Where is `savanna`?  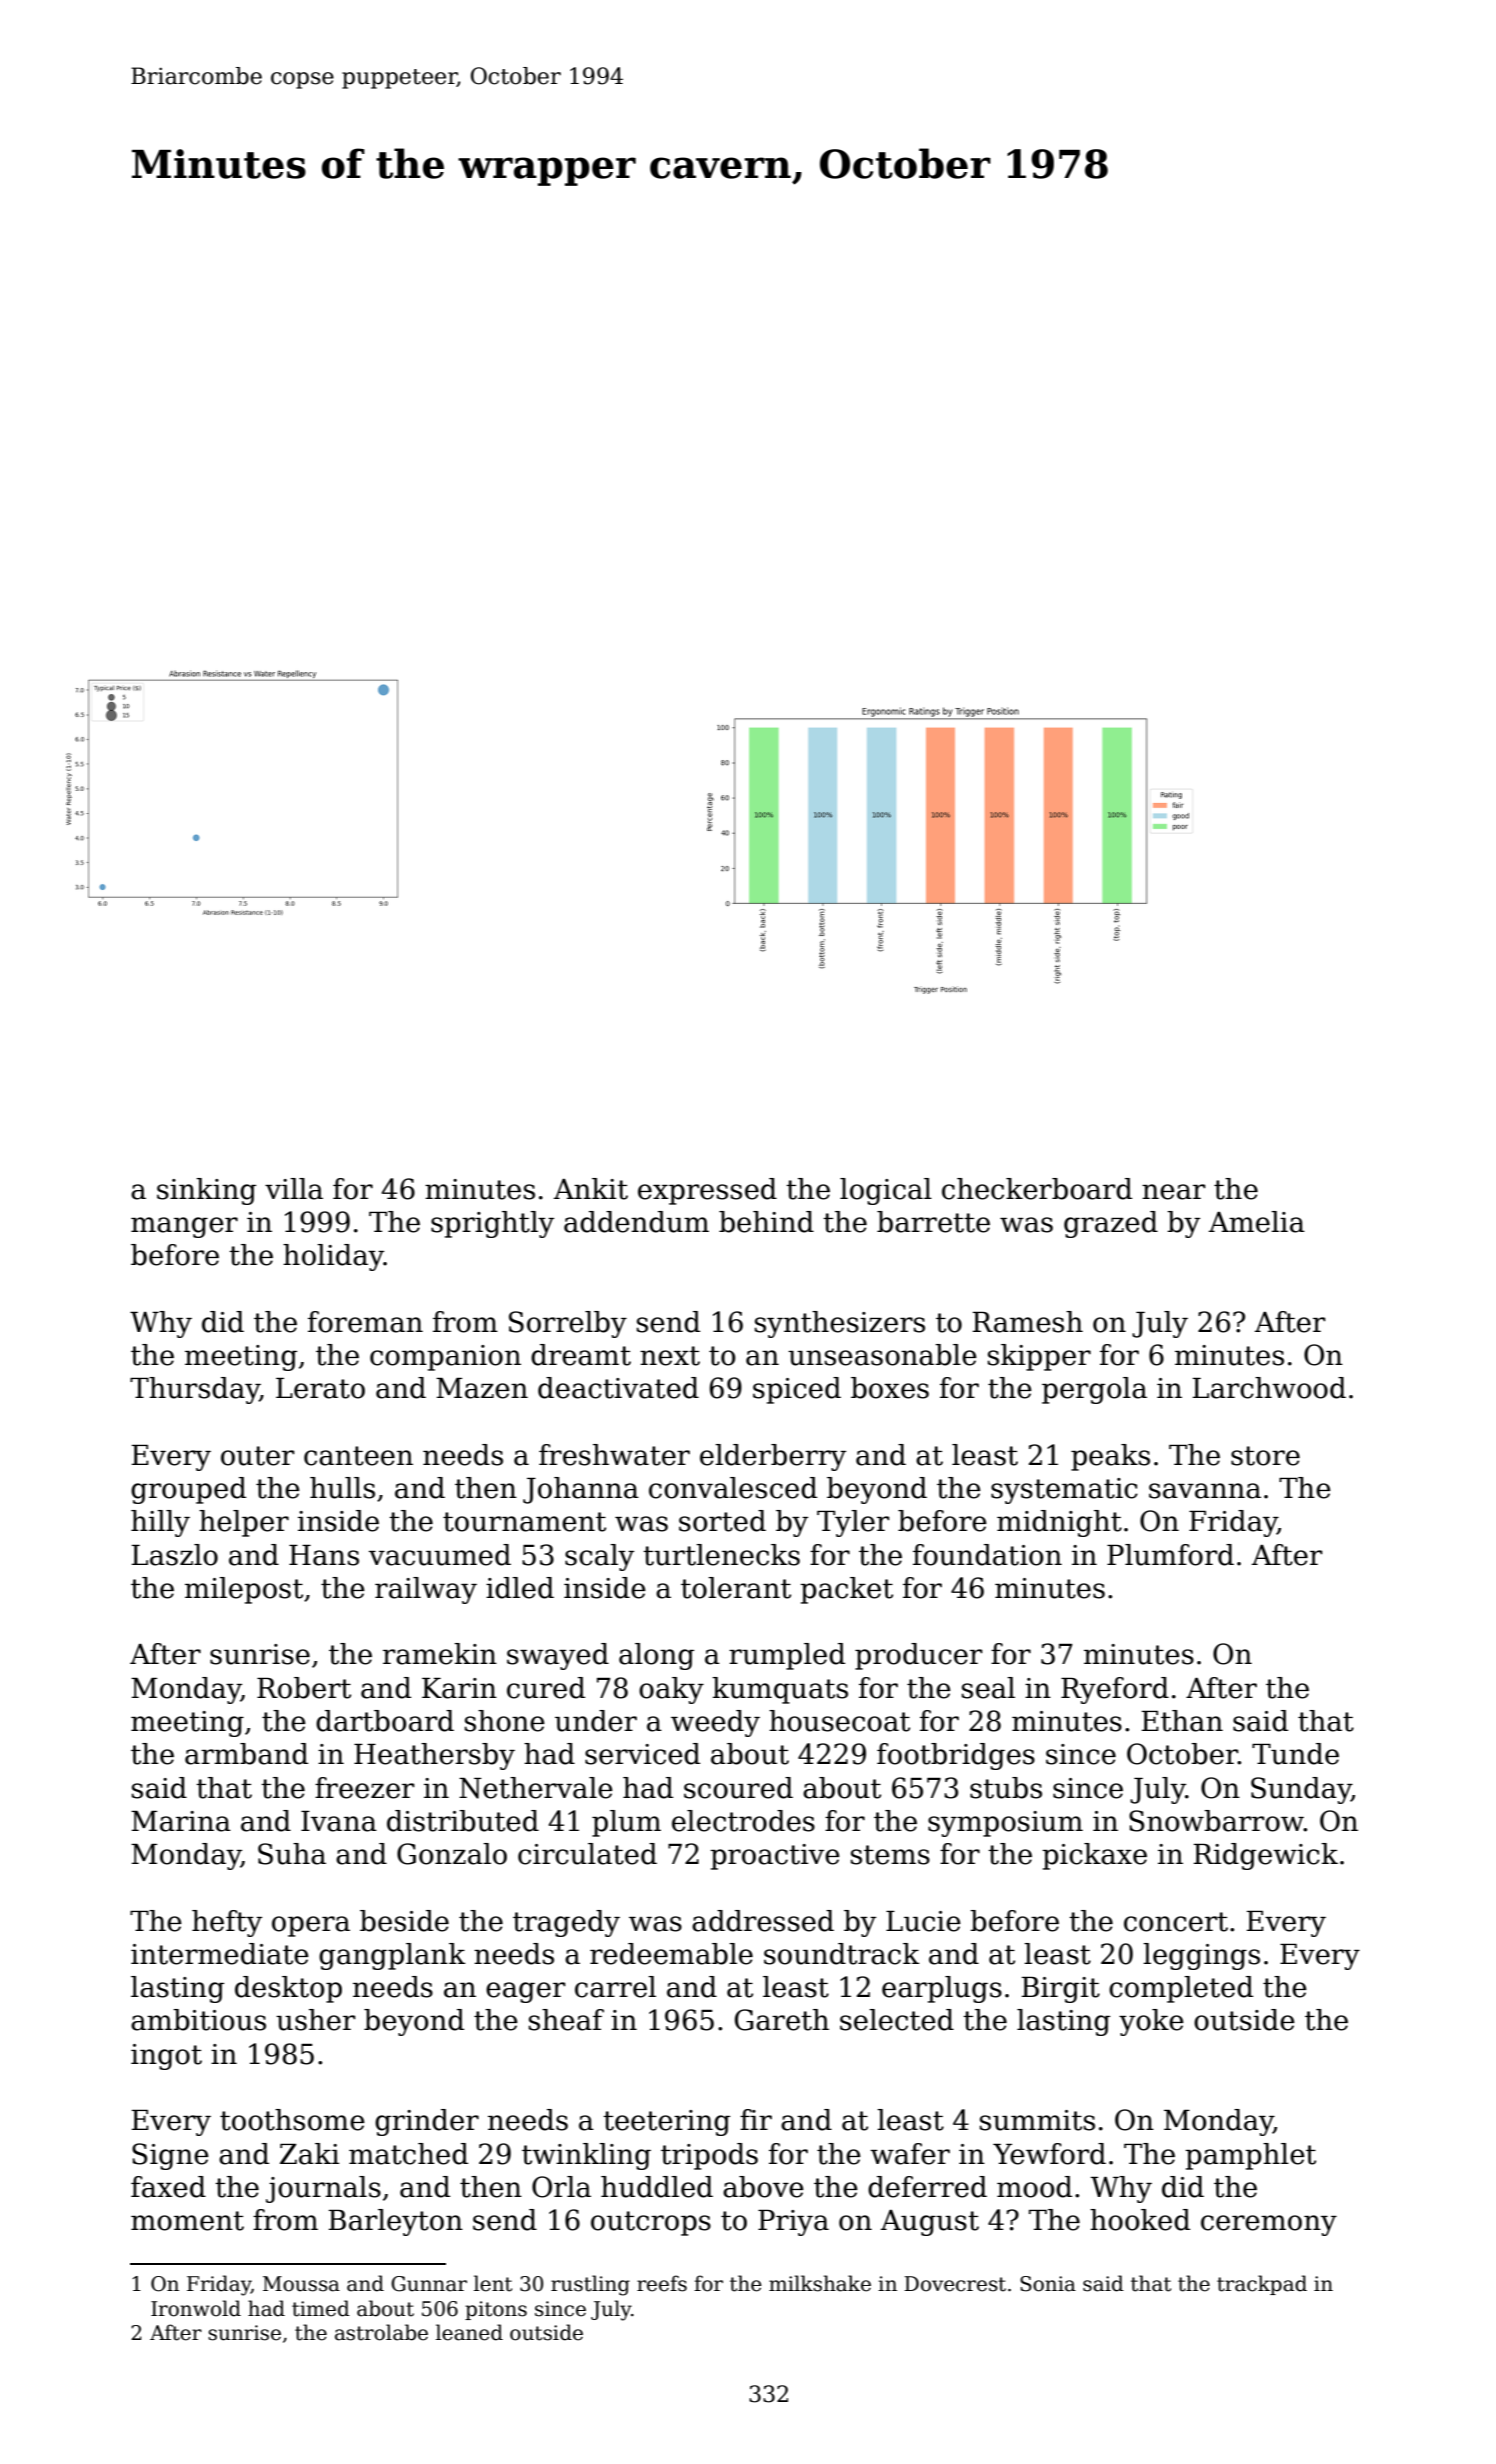 savanna is located at coordinates (1205, 1491).
